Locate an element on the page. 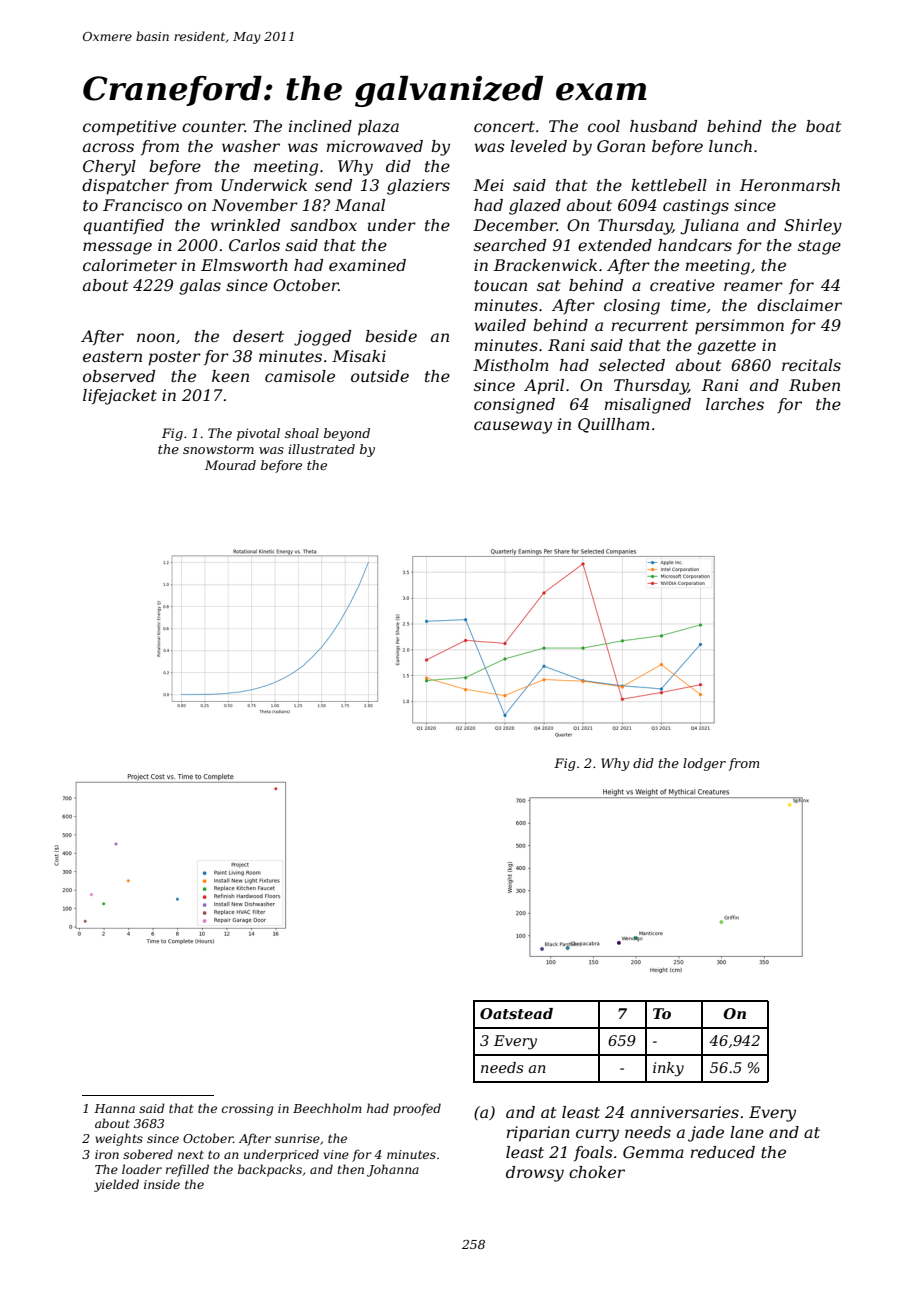 This page has height=1308, width=924. boat is located at coordinates (823, 126).
